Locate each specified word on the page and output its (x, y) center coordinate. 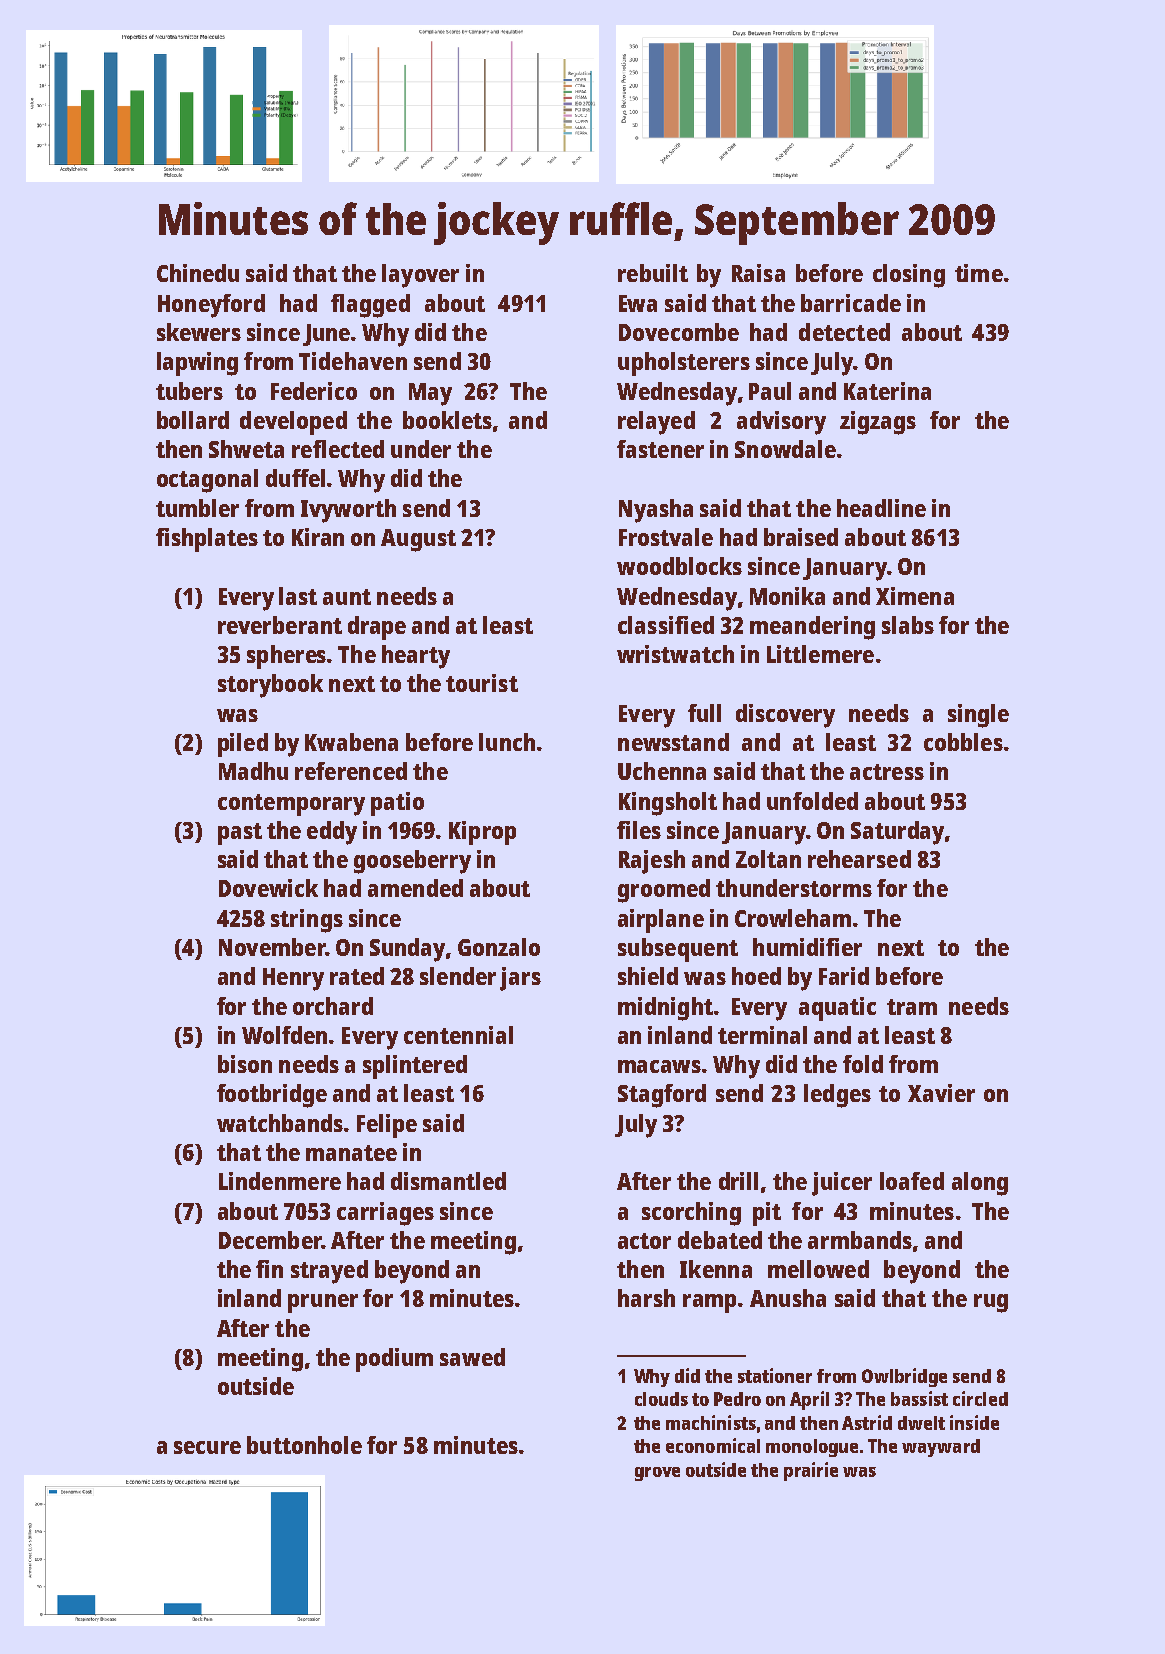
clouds (661, 1399)
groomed (664, 891)
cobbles (963, 742)
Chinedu (198, 273)
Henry (293, 979)
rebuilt (653, 273)
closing (909, 276)
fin (269, 1269)
